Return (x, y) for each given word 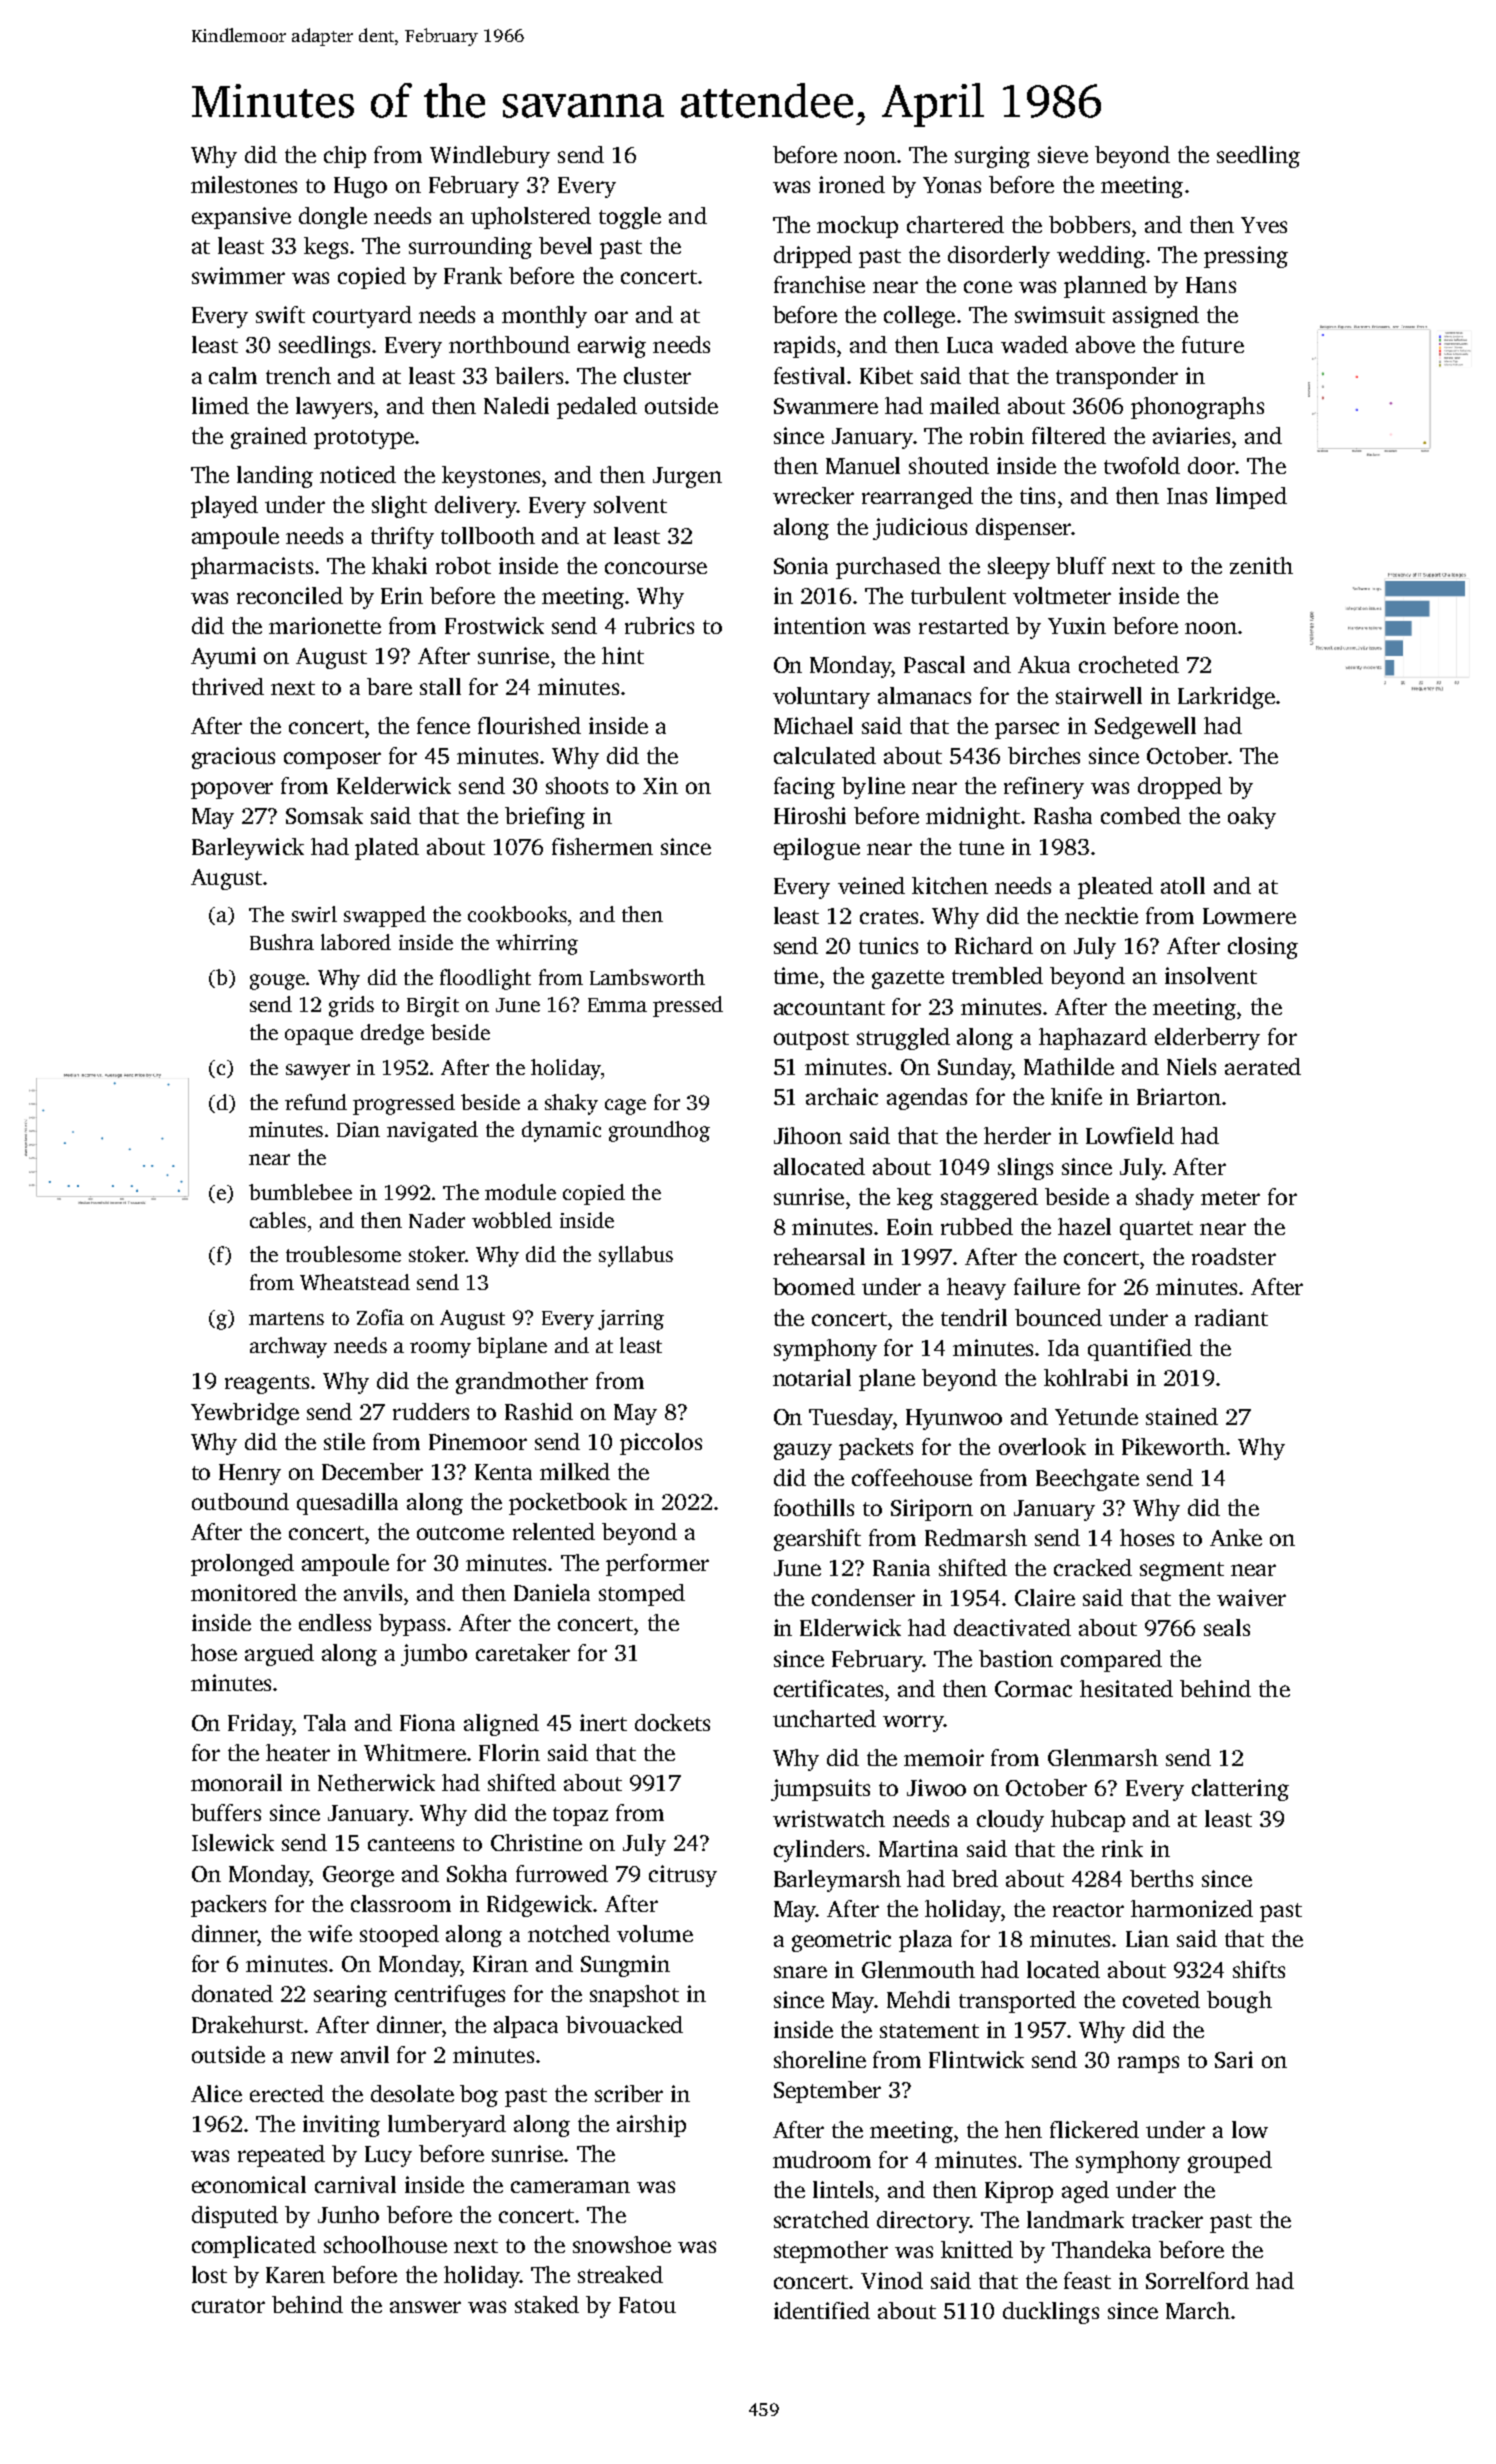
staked (547, 2304)
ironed (852, 184)
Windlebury (490, 157)
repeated (281, 2156)
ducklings (1051, 2313)
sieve (1063, 154)
